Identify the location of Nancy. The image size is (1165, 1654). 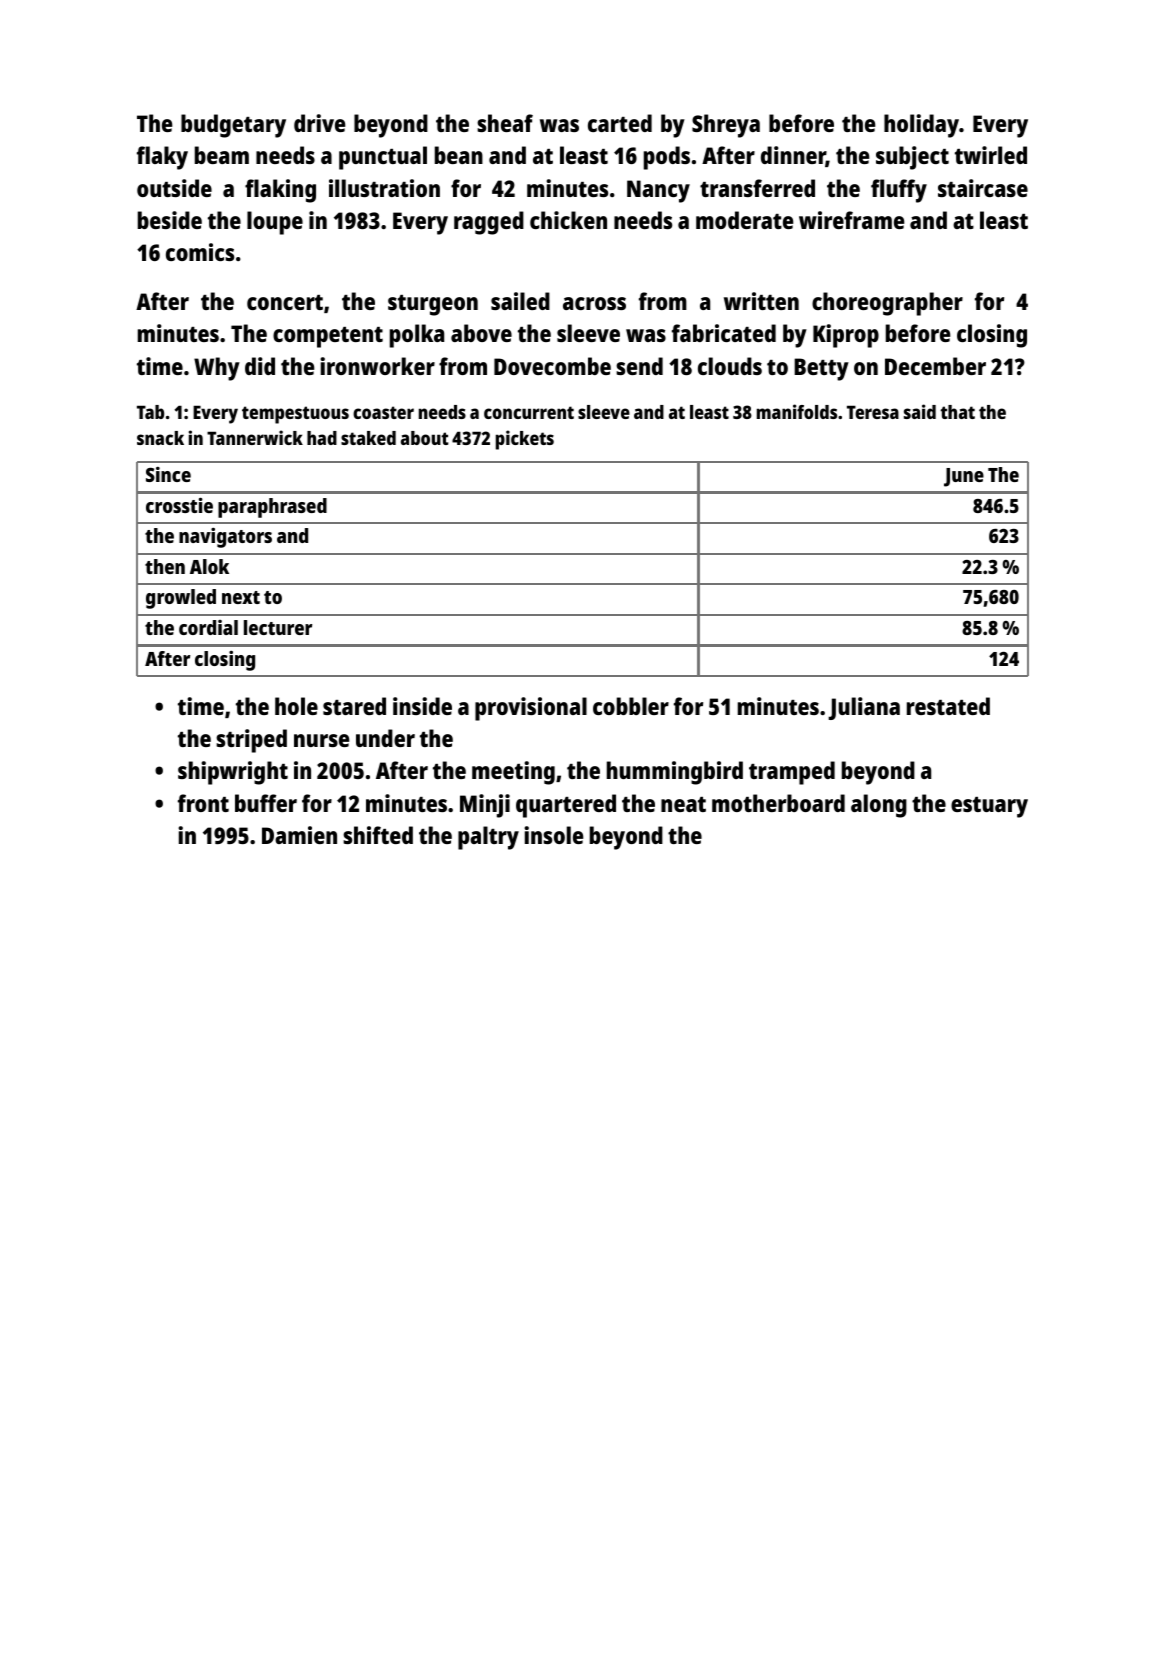
(658, 191).
